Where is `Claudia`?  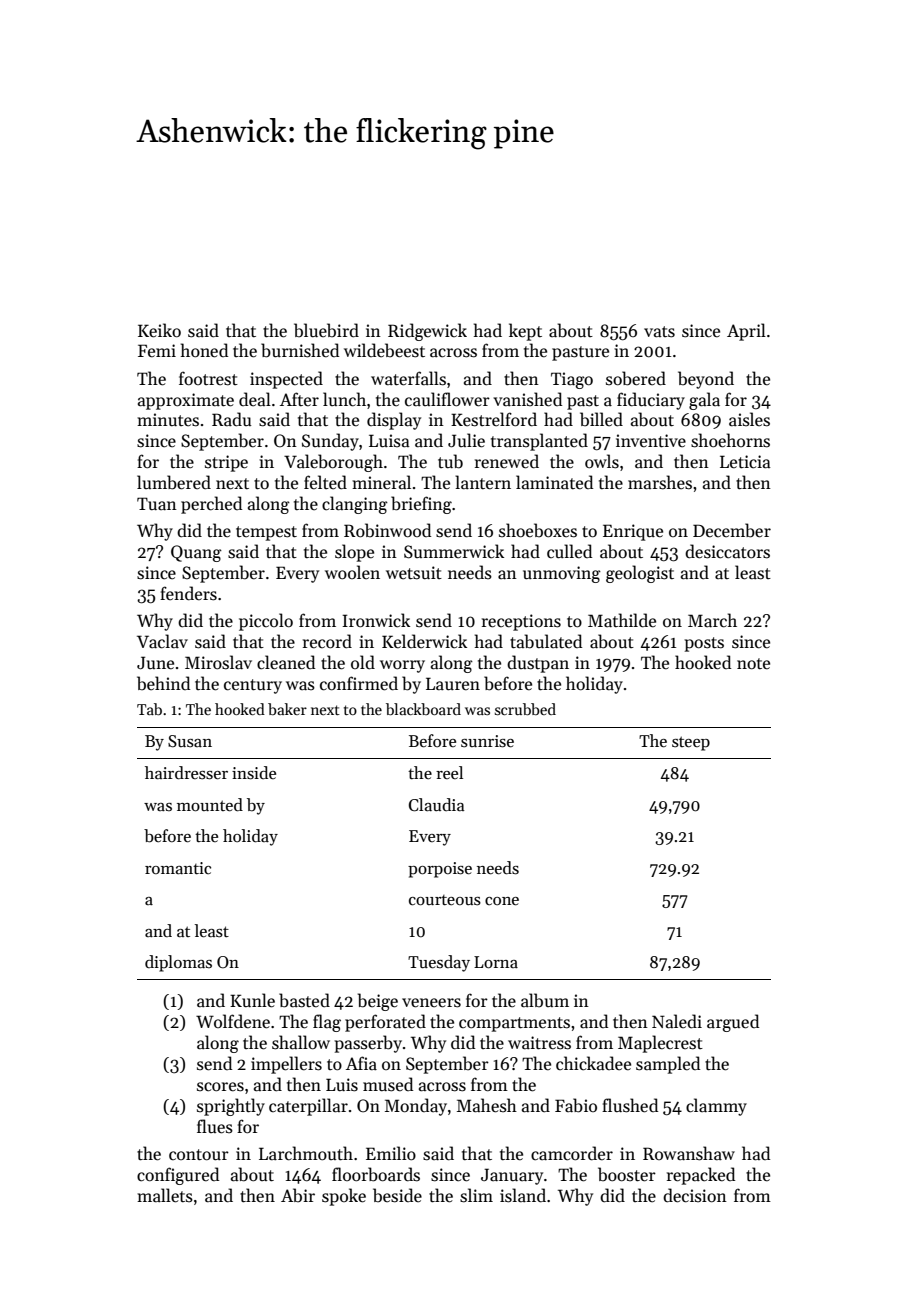
Claudia is located at coordinates (437, 805).
